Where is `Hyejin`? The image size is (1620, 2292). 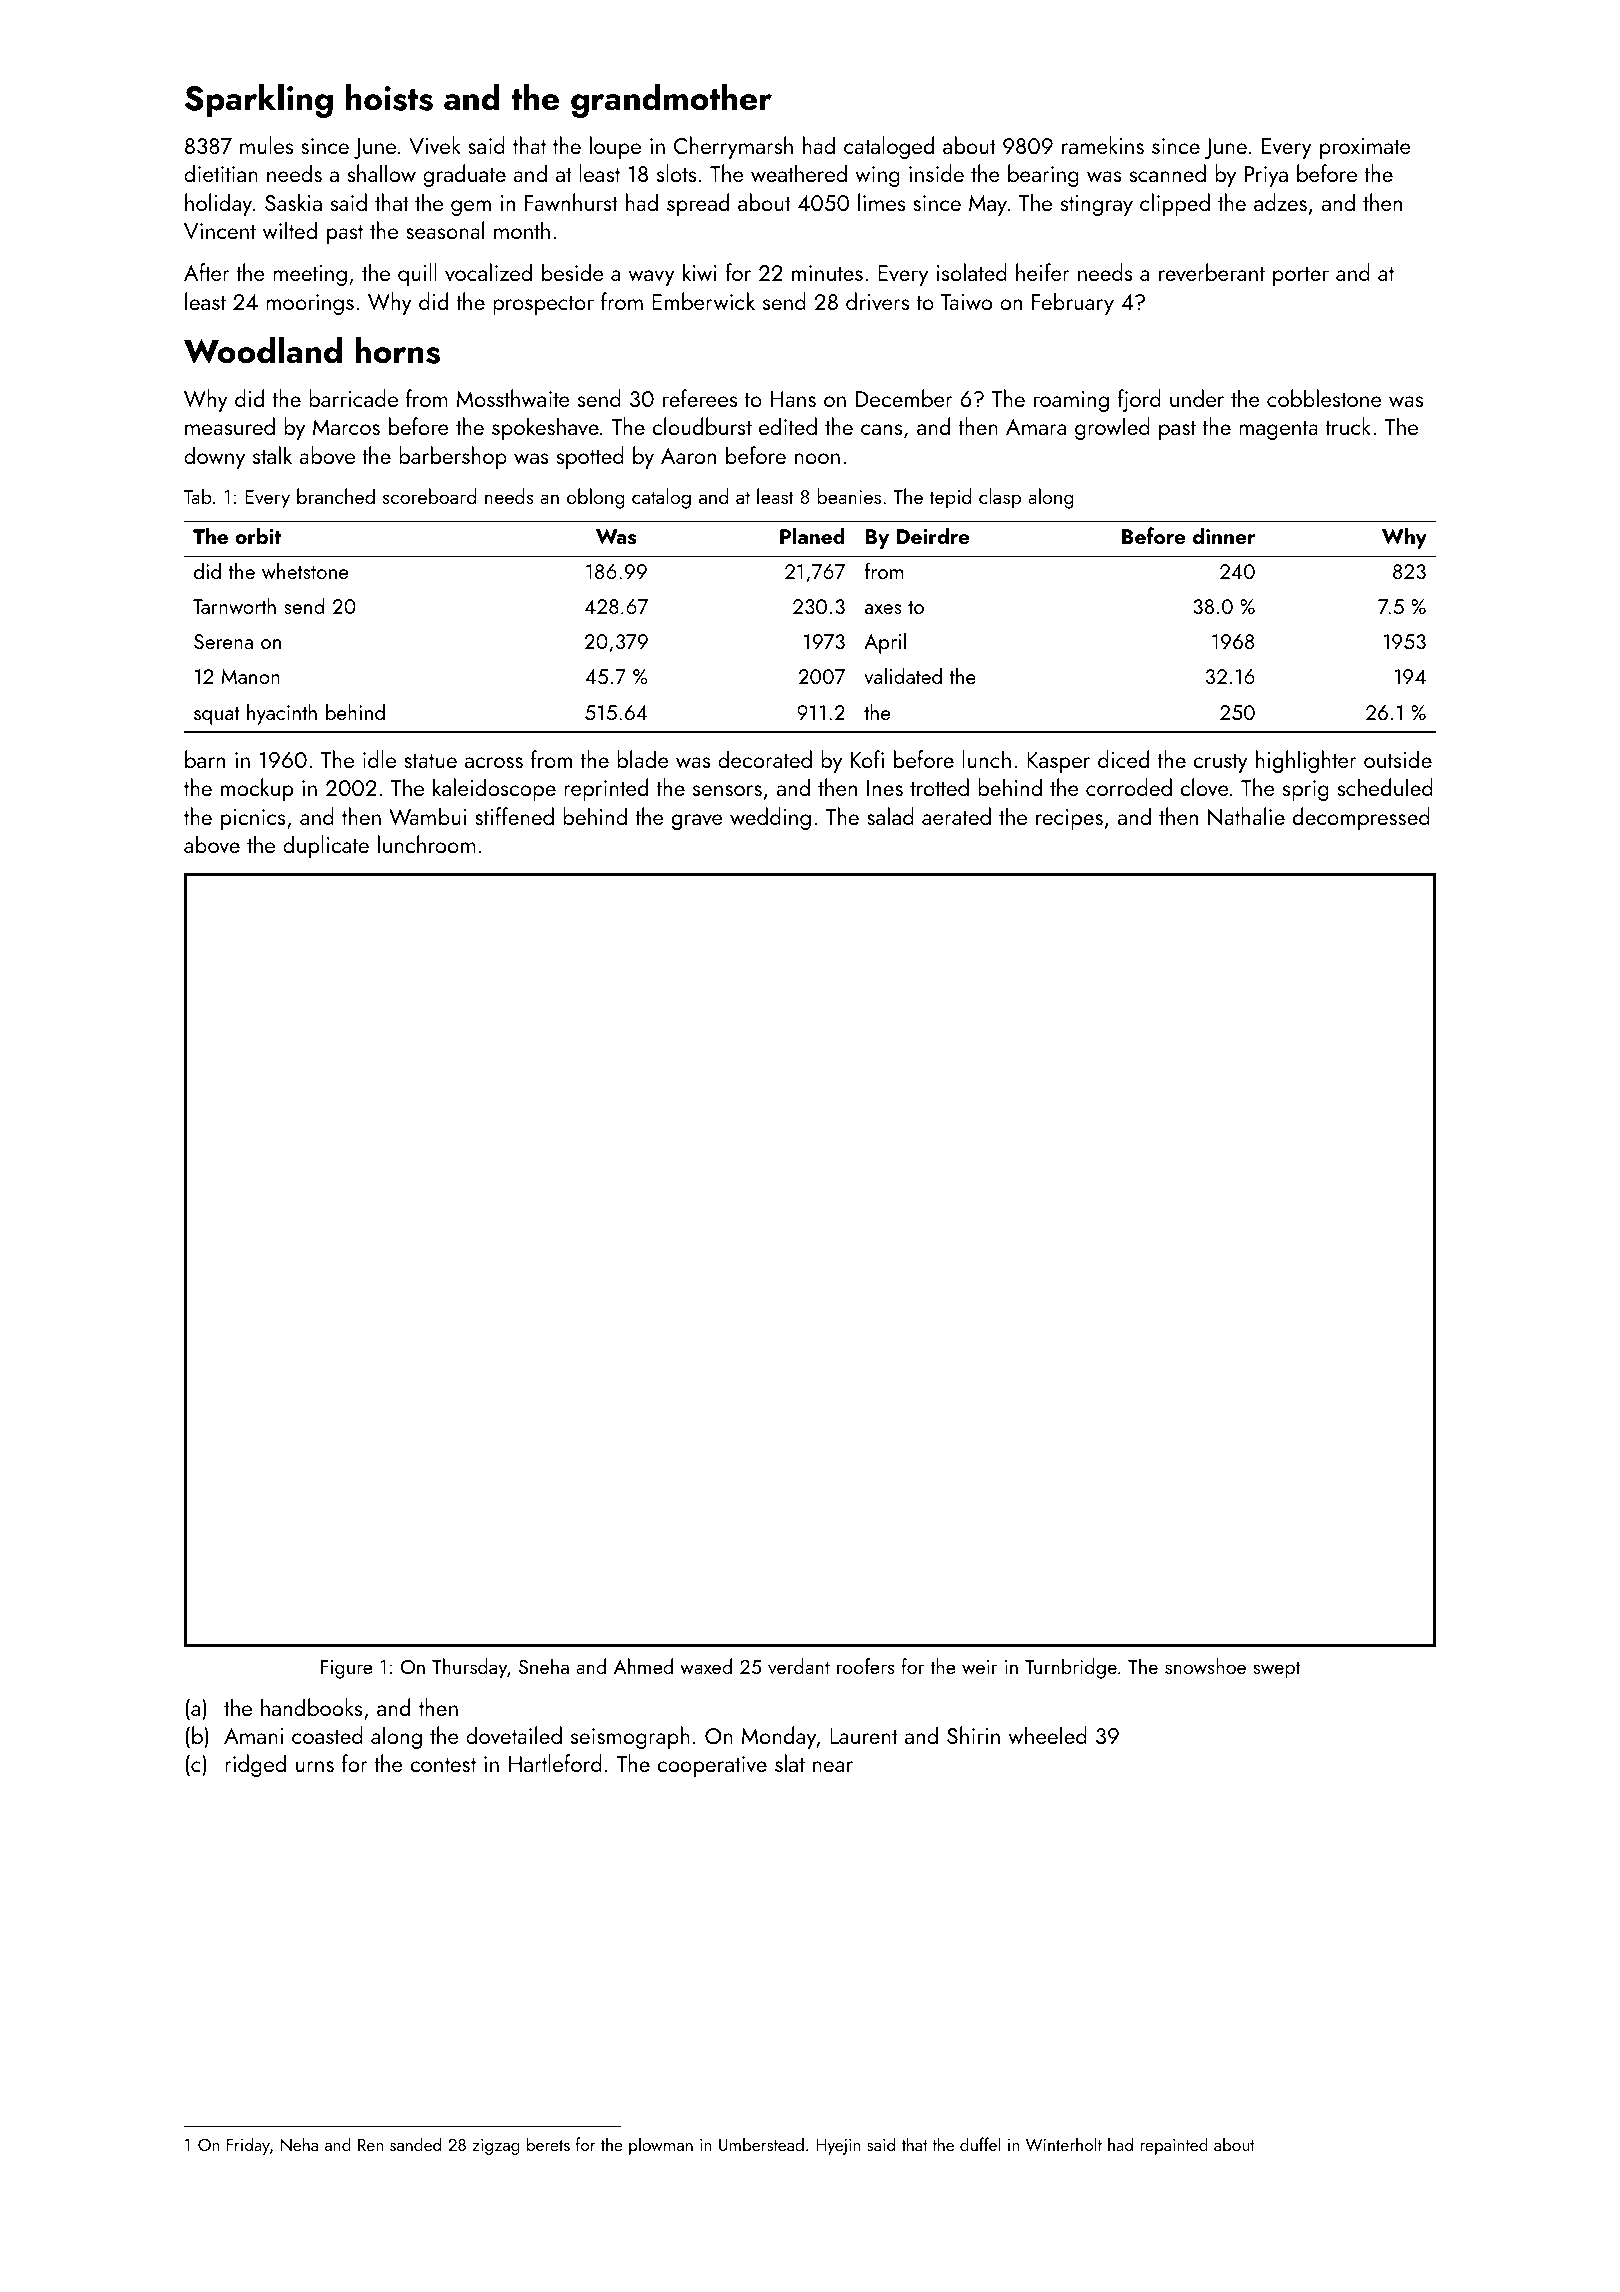
Hyejin is located at coordinates (838, 2147).
